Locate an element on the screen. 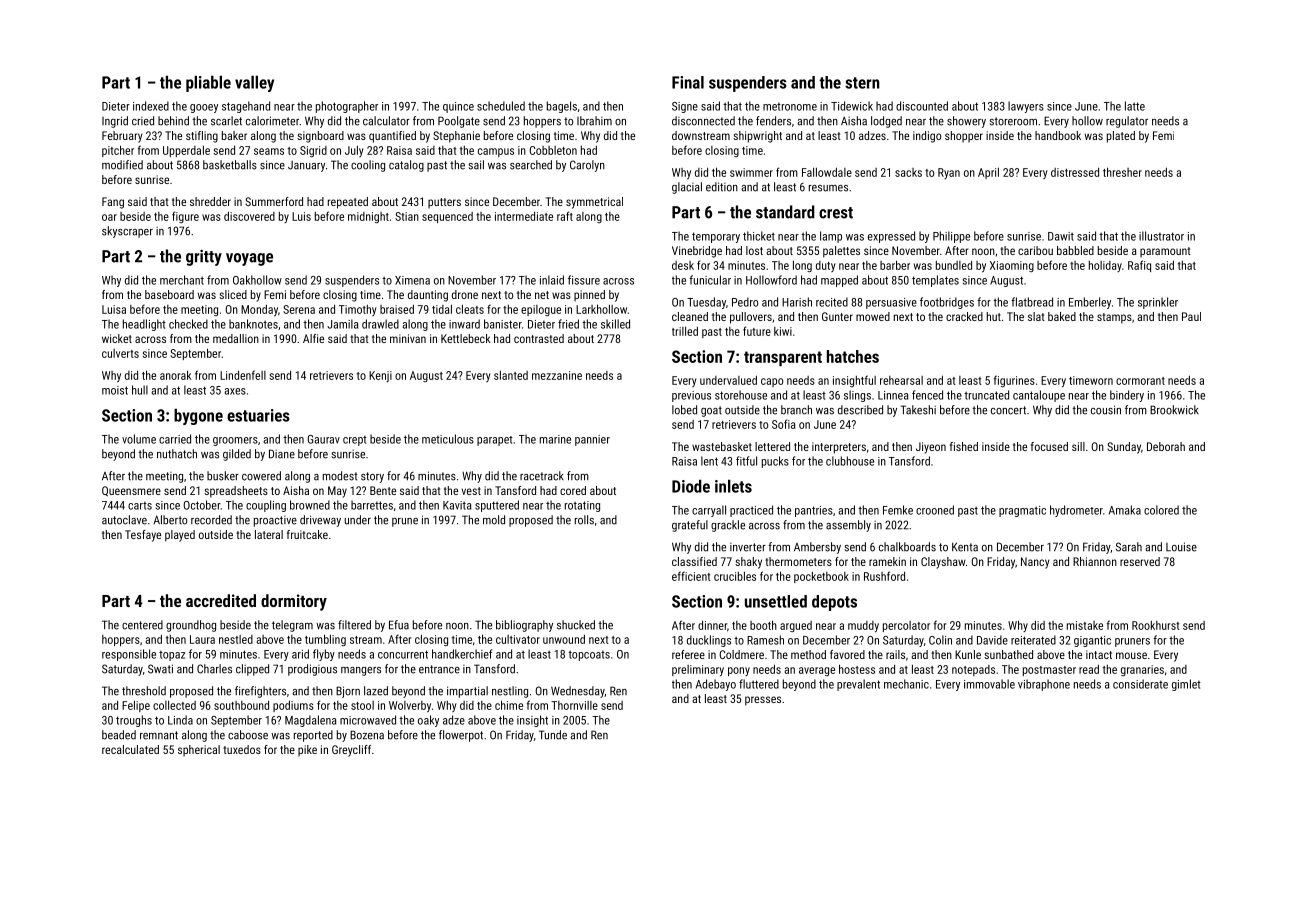 This screenshot has height=924, width=1308. Alfie is located at coordinates (313, 338).
